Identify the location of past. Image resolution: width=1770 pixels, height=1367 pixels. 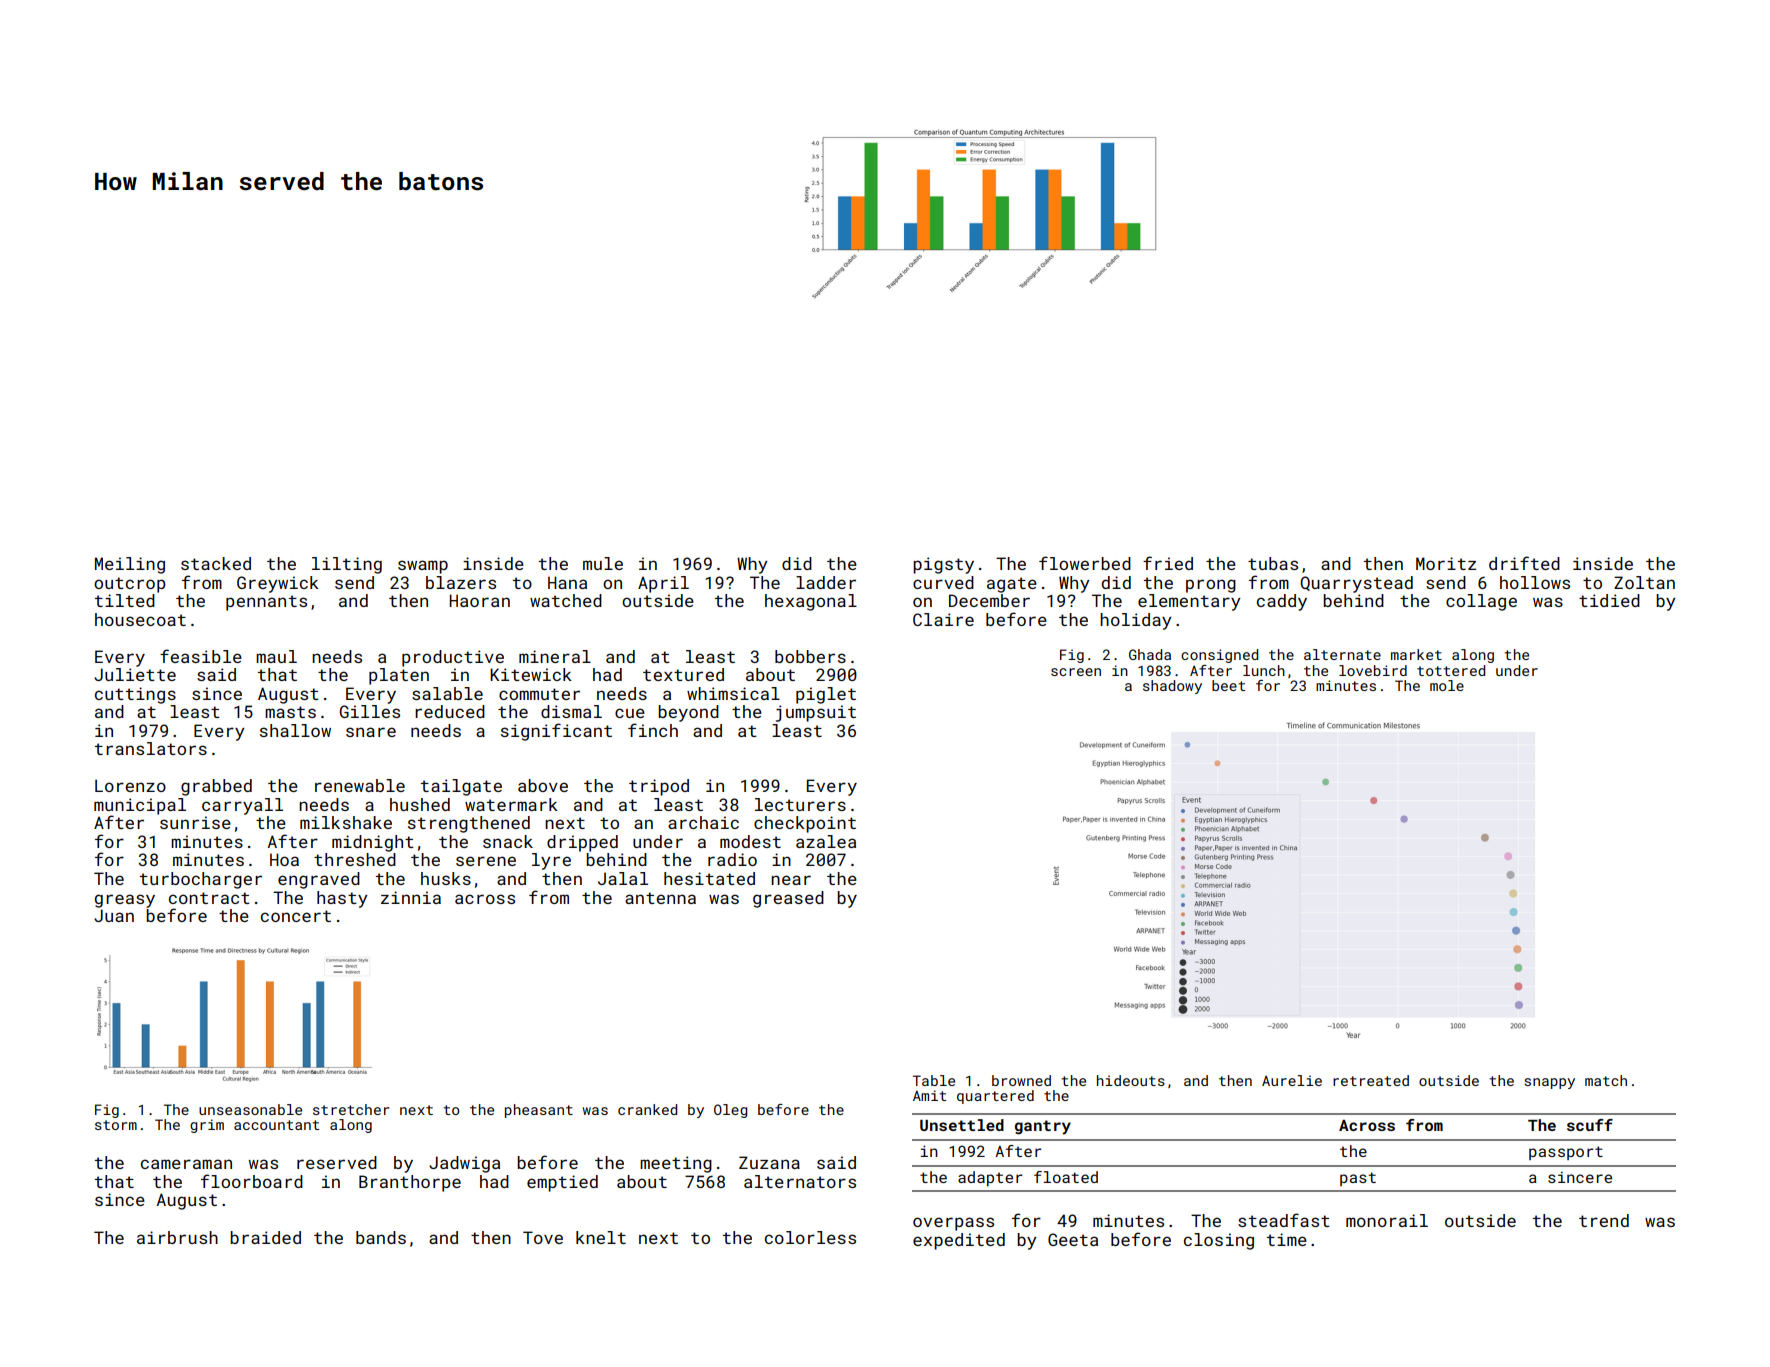
(1358, 1179).
